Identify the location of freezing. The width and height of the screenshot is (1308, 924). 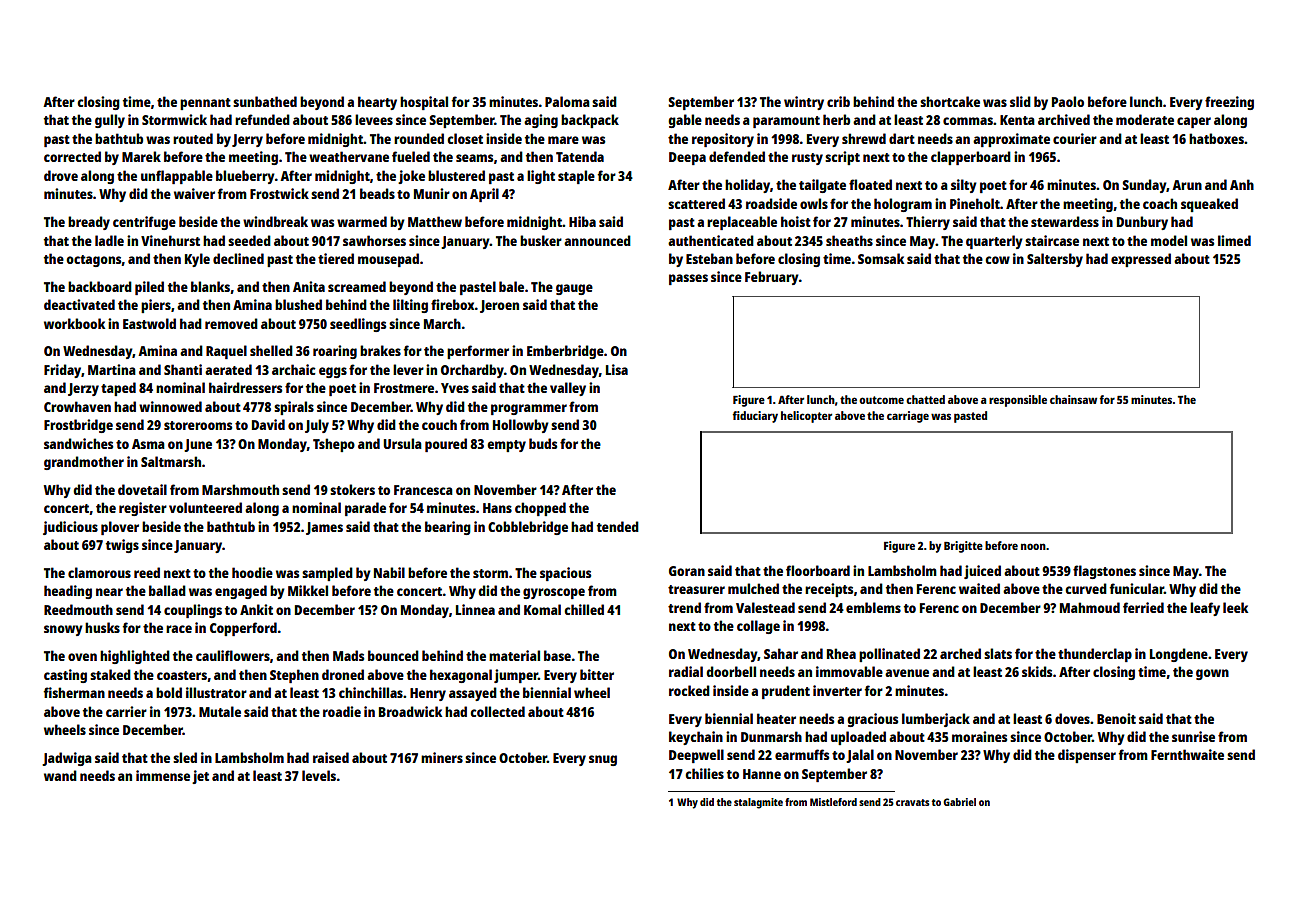
(1229, 103).
